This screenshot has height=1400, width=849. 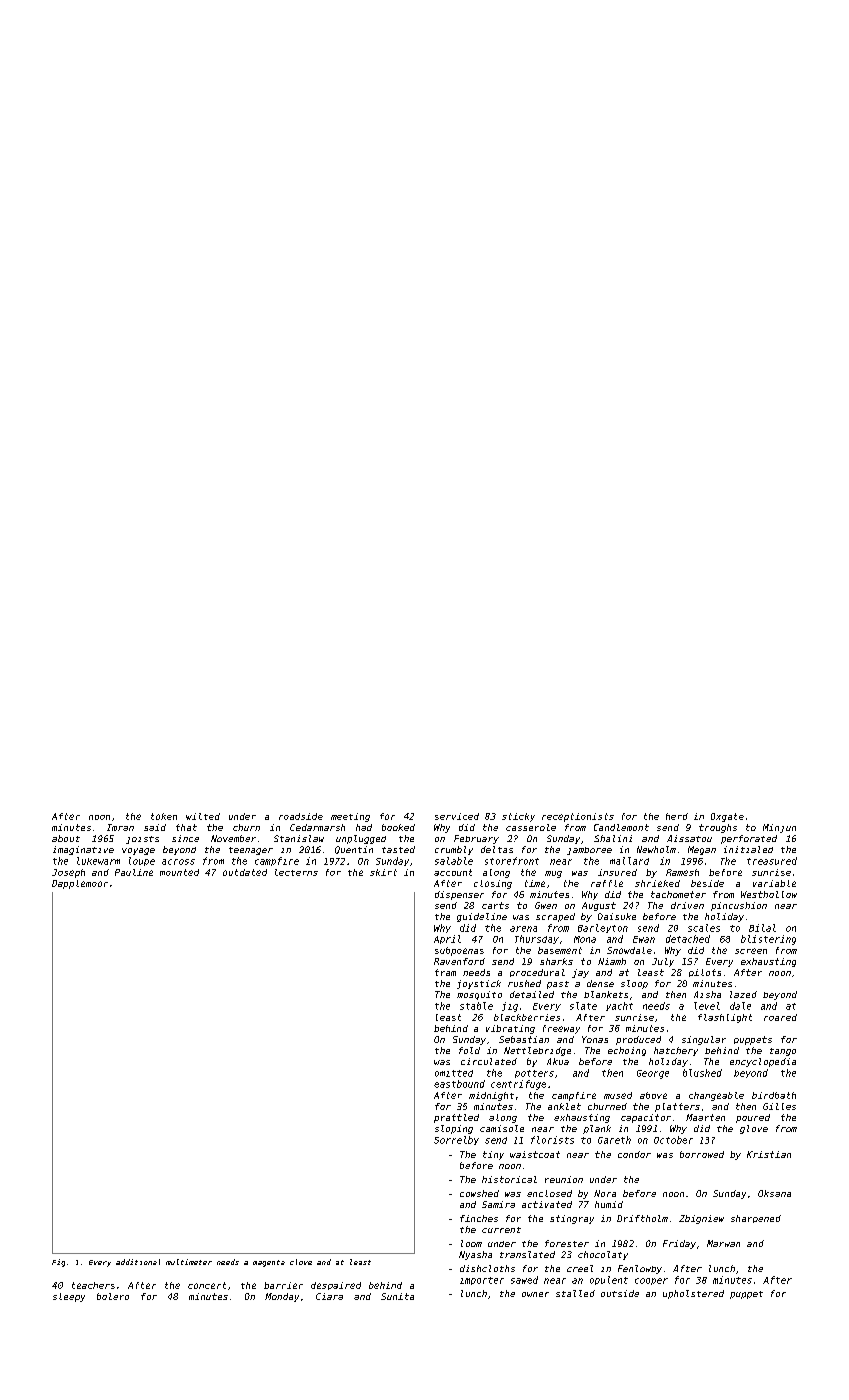 I want to click on sticky, so click(x=518, y=817).
